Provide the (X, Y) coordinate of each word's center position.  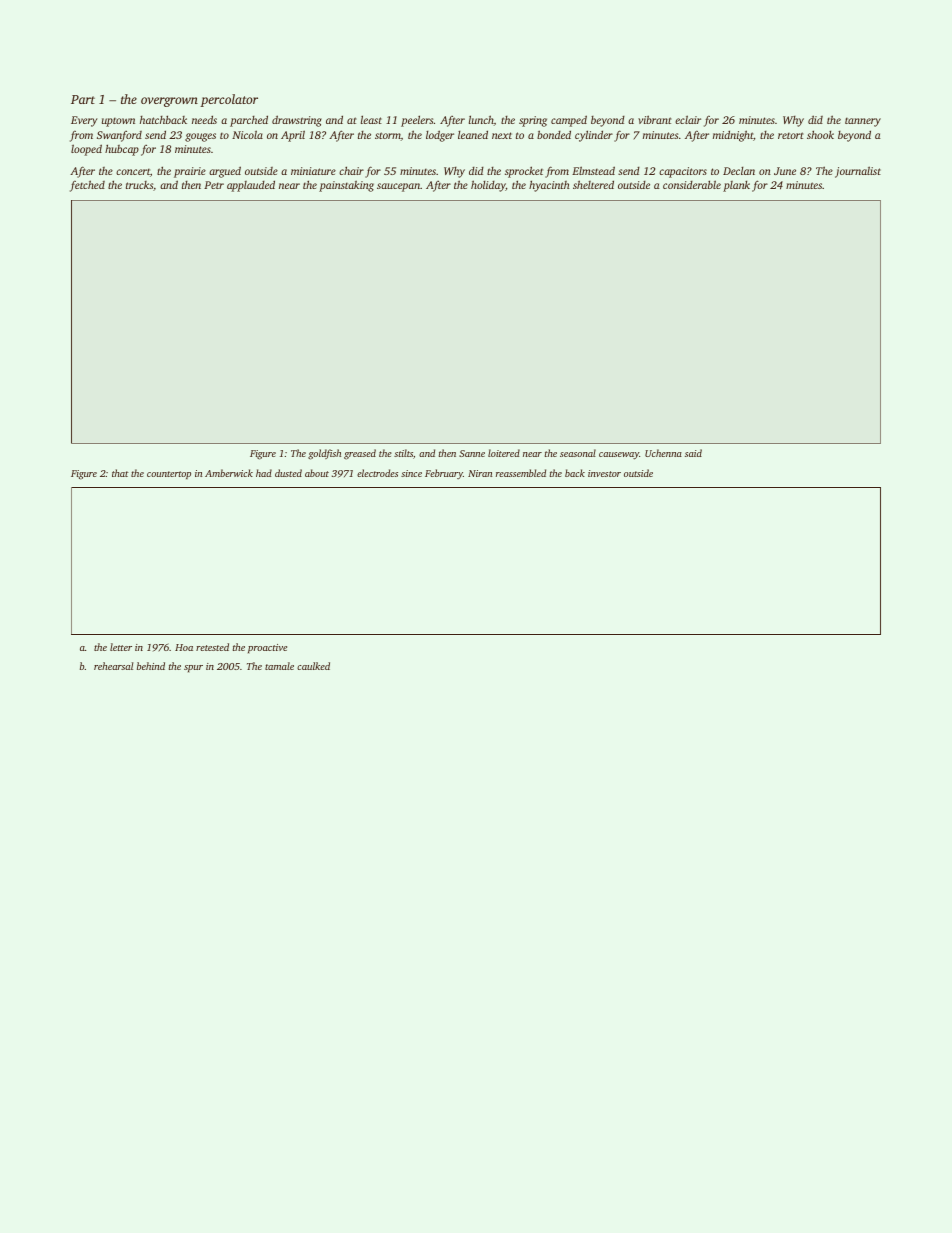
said (693, 453)
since (411, 473)
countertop (169, 475)
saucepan (398, 187)
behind (151, 666)
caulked (313, 666)
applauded (251, 186)
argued (225, 172)
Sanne (472, 453)
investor (604, 473)
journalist (858, 172)
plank (736, 186)
